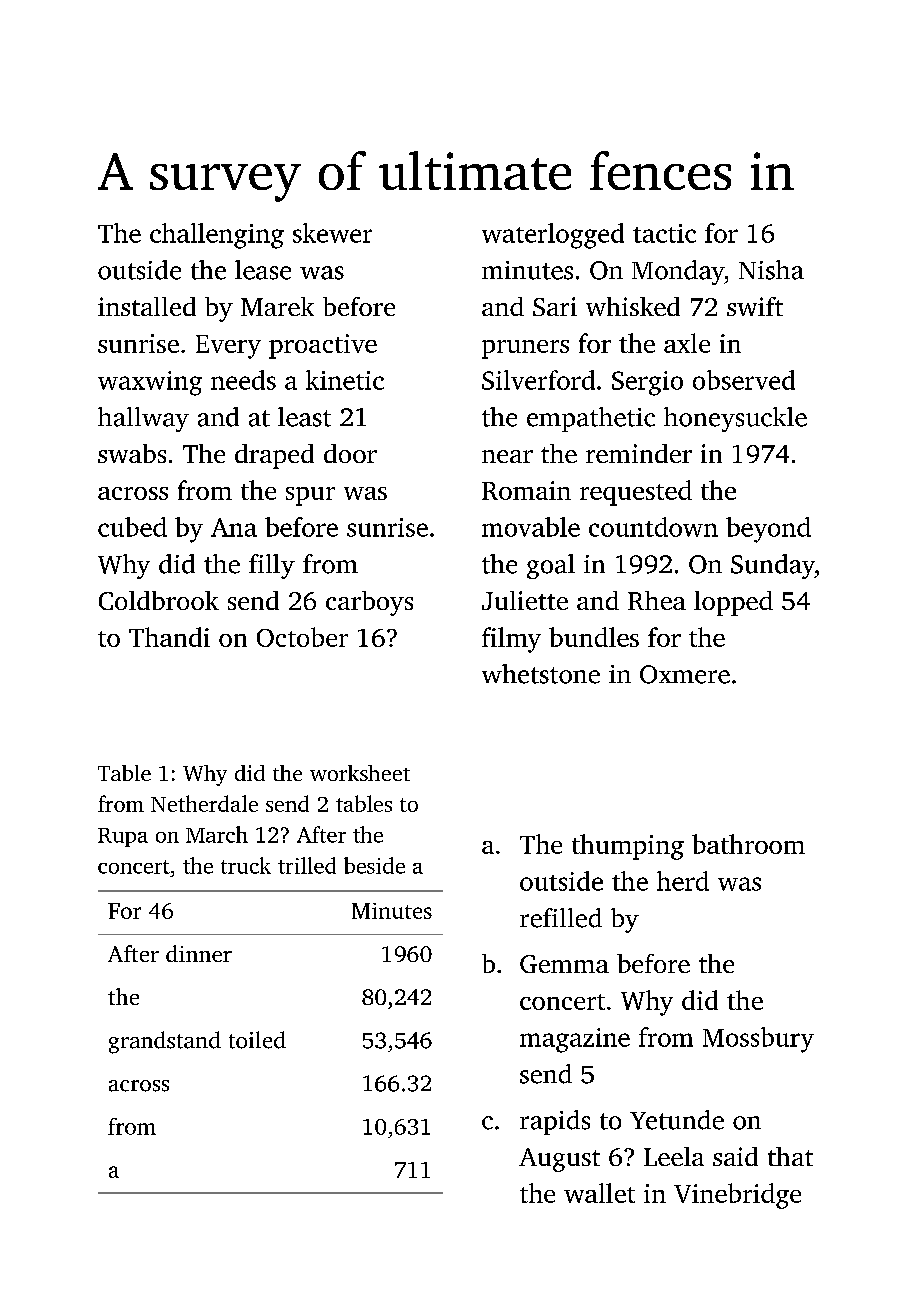 This image has width=924, height=1311. What do you see at coordinates (599, 1193) in the image?
I see `wallet` at bounding box center [599, 1193].
